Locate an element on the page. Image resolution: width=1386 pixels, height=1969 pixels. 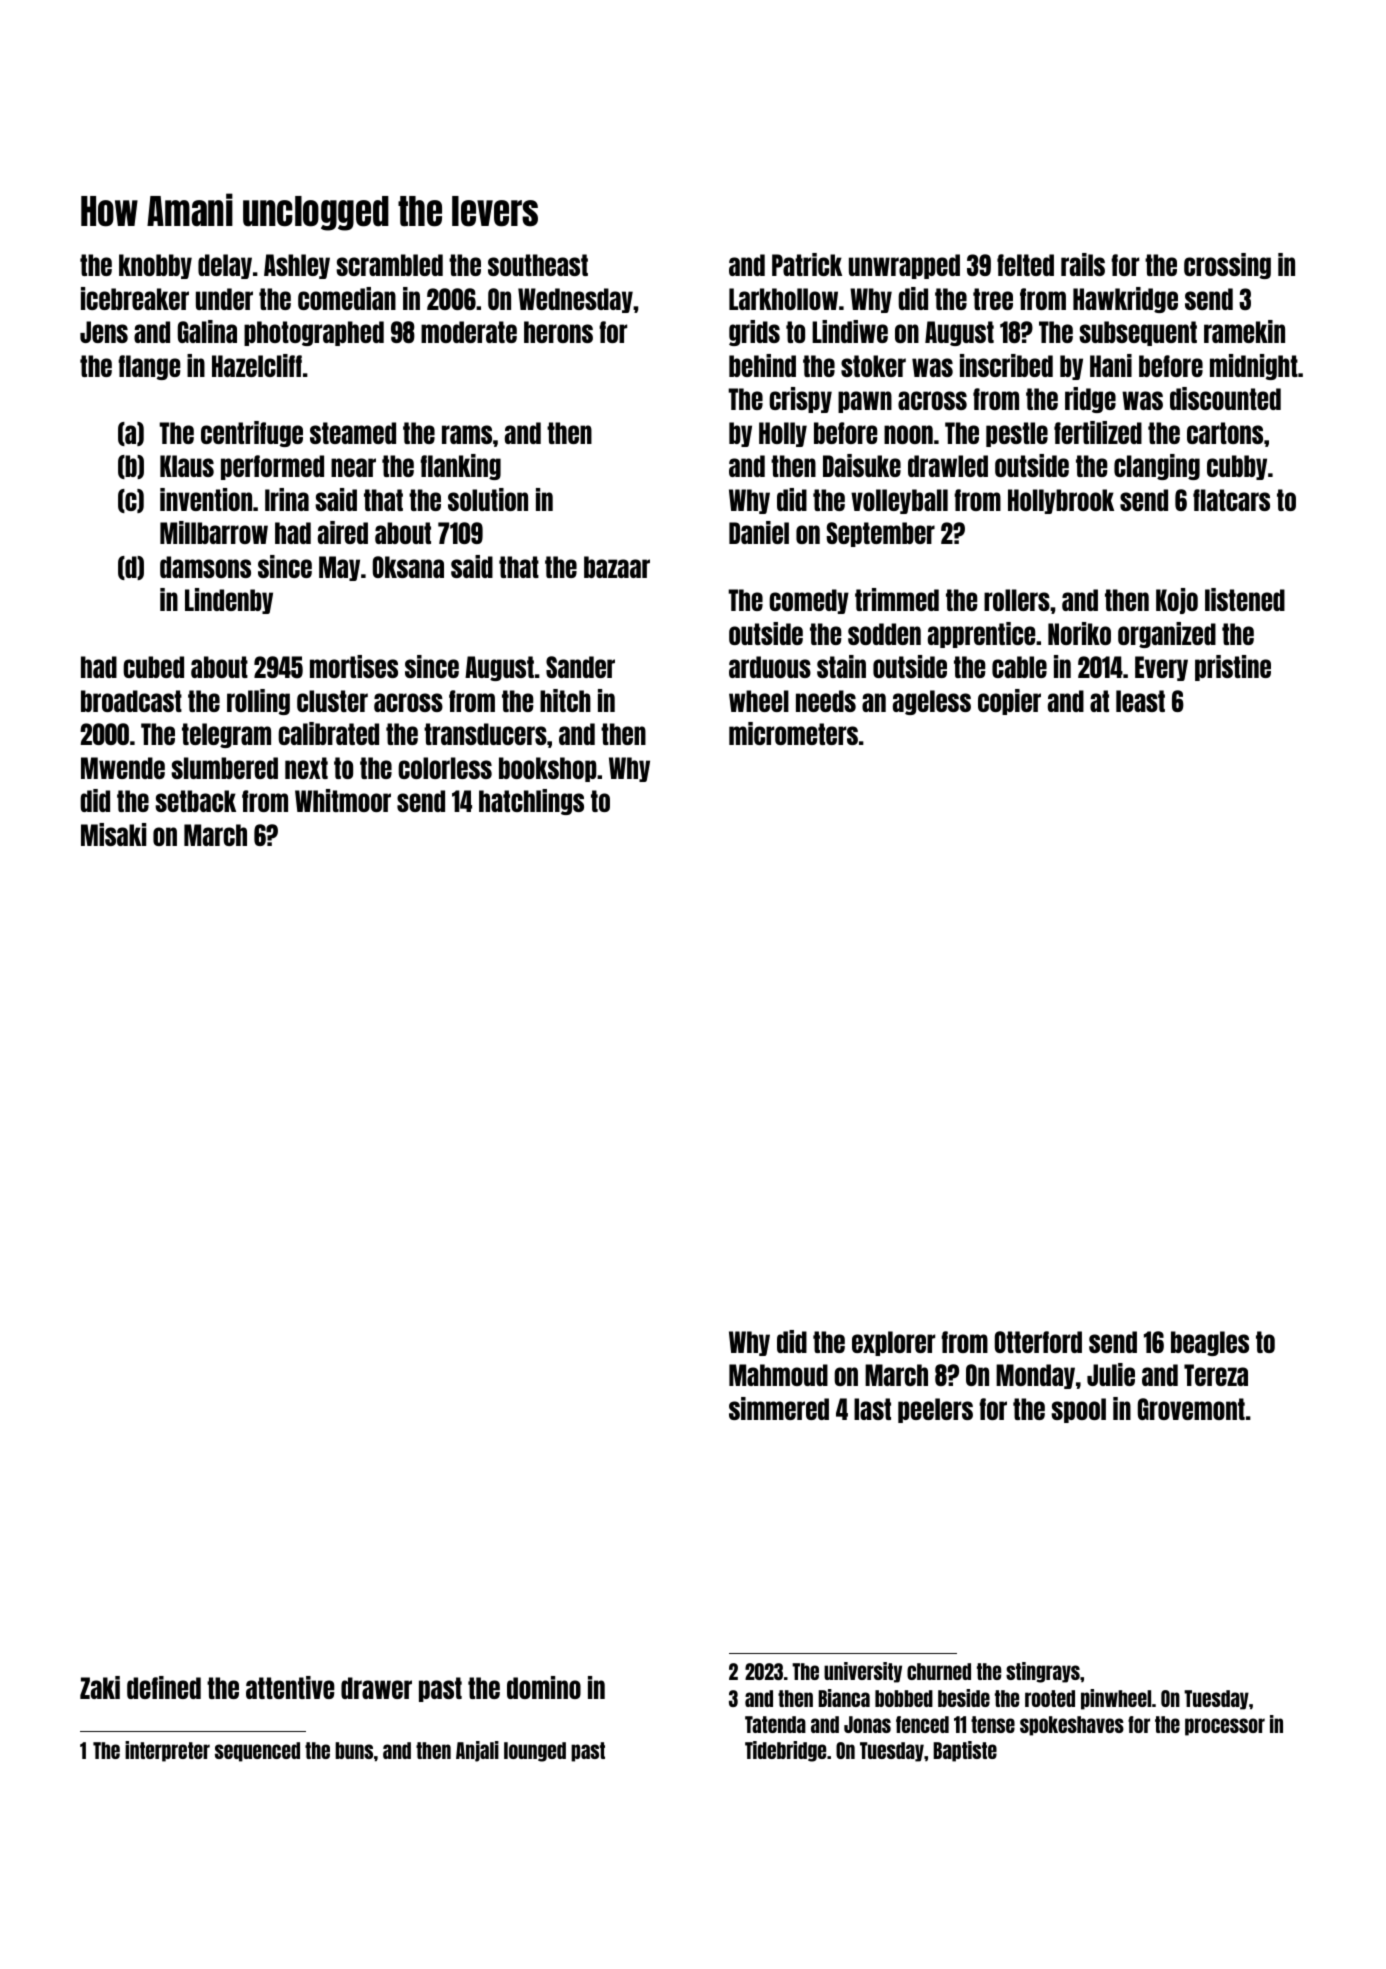
clanging is located at coordinates (1157, 467).
